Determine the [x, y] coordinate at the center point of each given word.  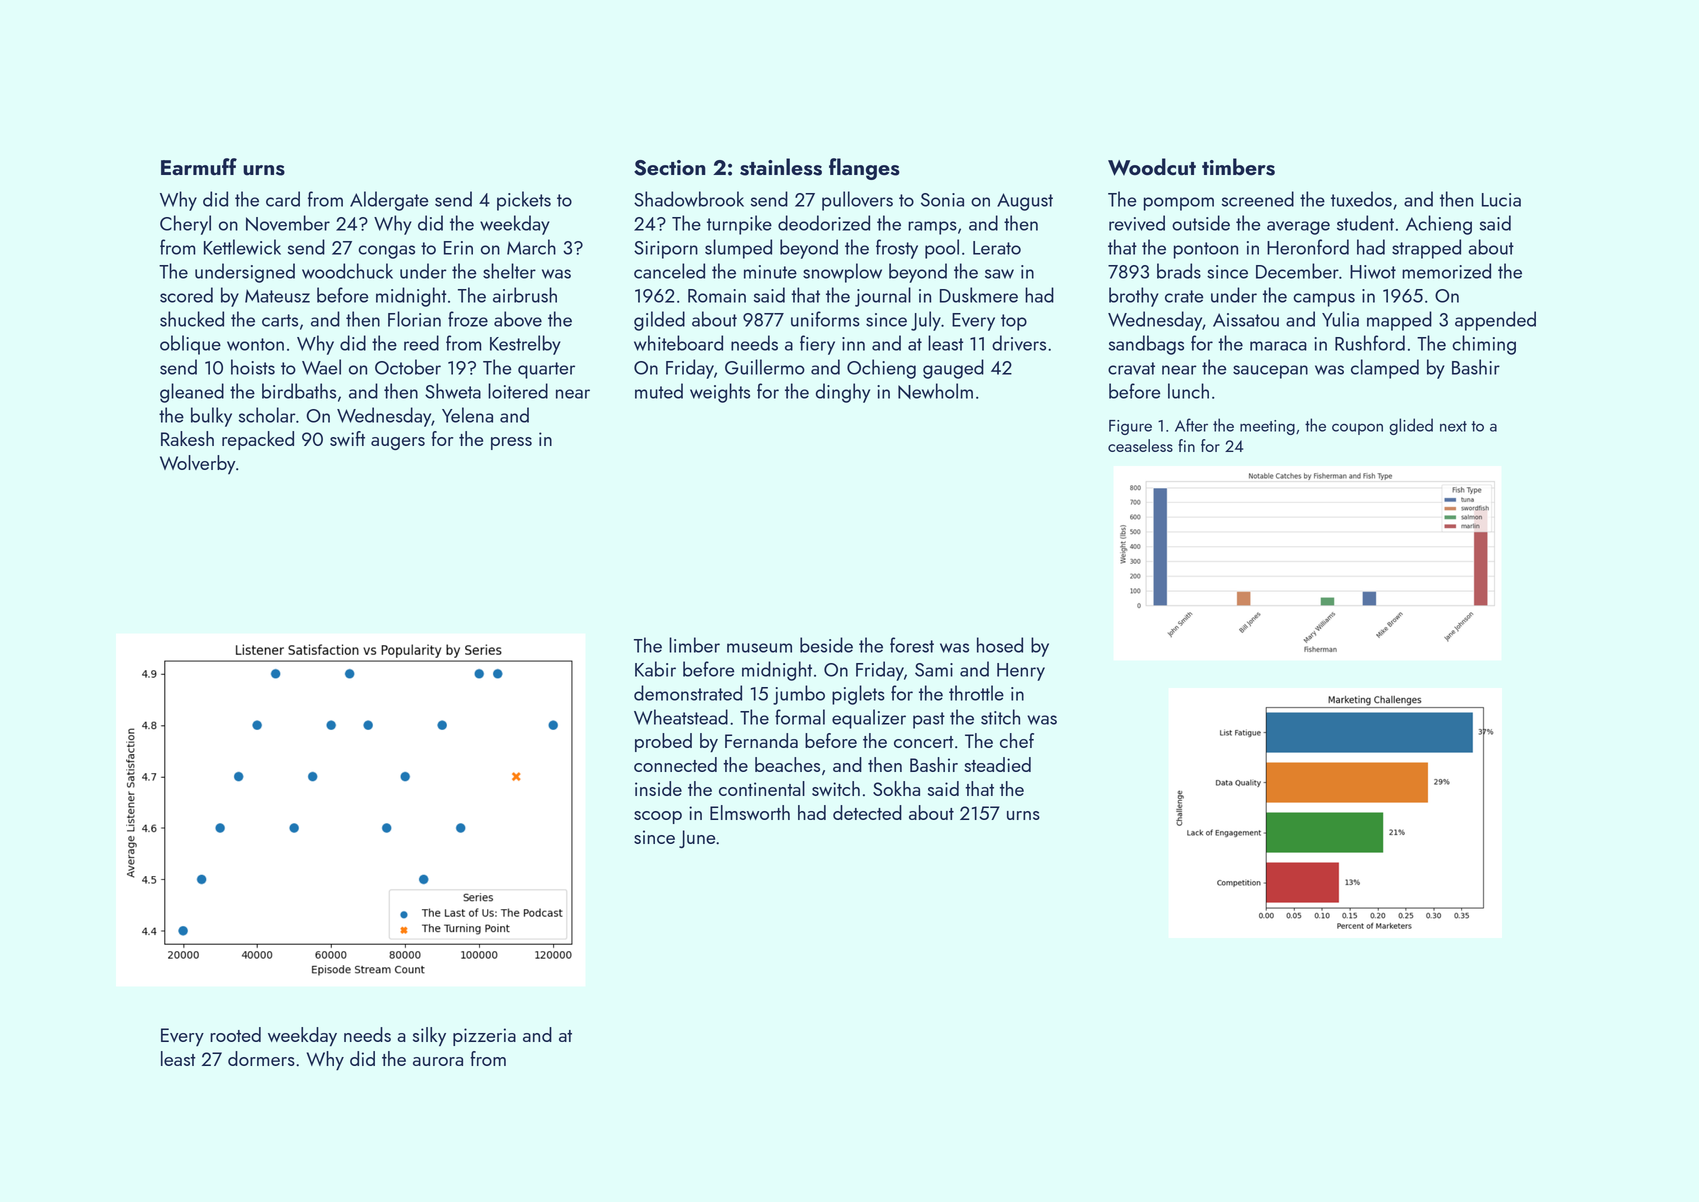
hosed [1000, 645]
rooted [235, 1034]
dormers [261, 1058]
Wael [321, 367]
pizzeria [484, 1037]
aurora [438, 1061]
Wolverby [197, 464]
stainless [781, 167]
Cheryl [185, 225]
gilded [659, 321]
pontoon [1206, 250]
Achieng [1439, 225]
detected [867, 812]
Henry [1021, 672]
